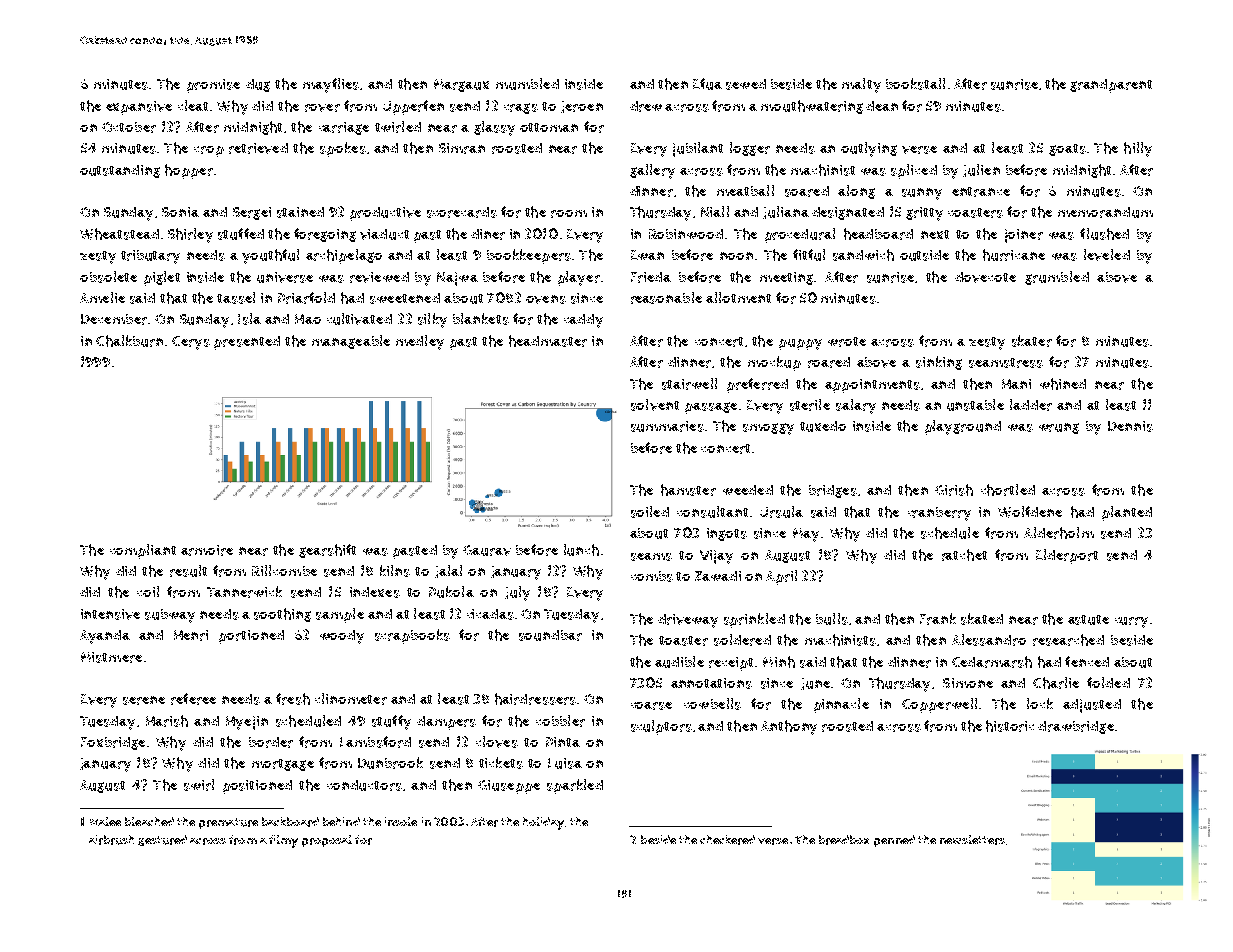 This document has width=1233, height=952. Describe the element at coordinates (270, 256) in the document. I see `youthful` at that location.
